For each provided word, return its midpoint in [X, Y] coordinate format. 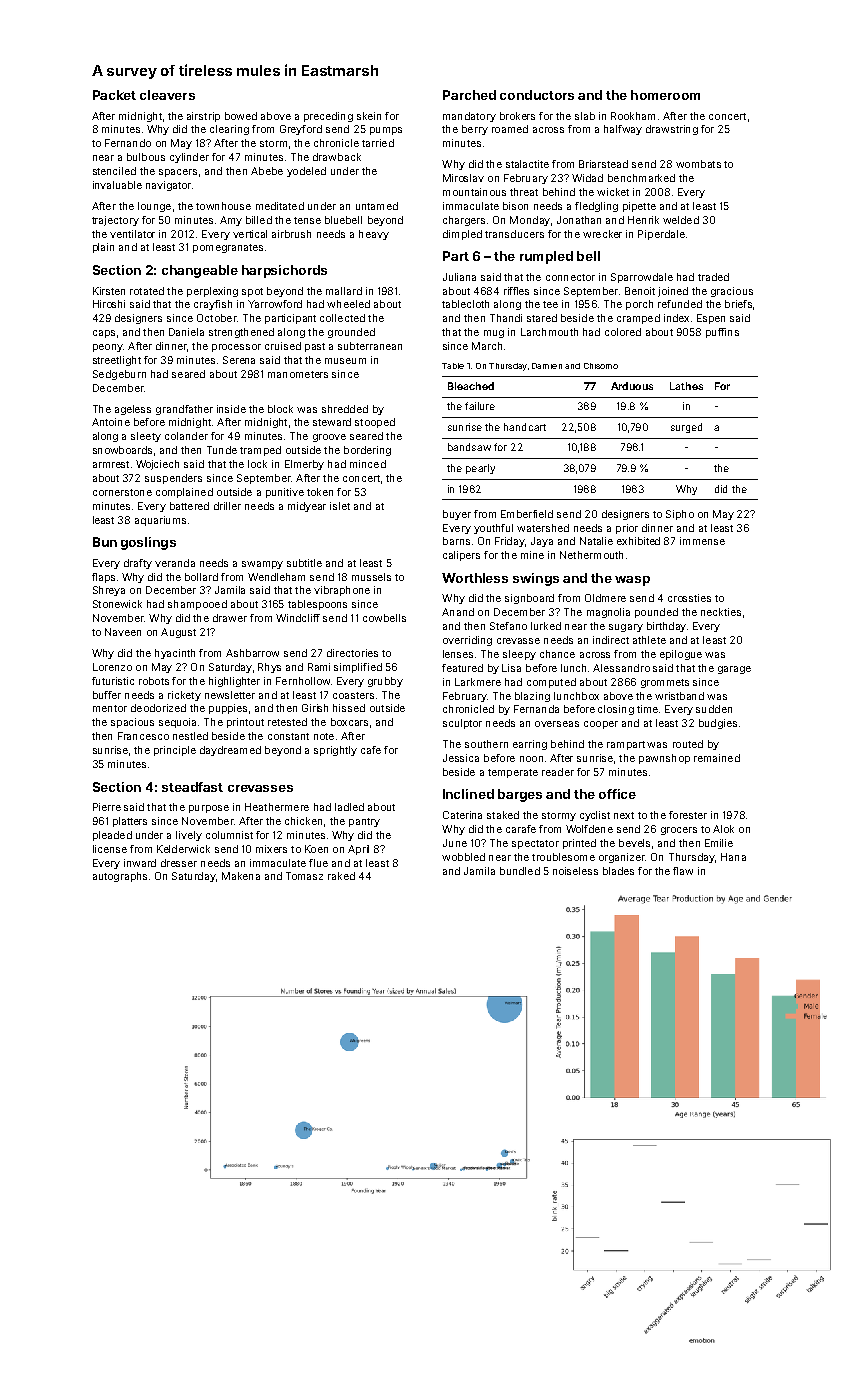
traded [713, 277]
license [110, 849]
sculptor [462, 724]
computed [551, 683]
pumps [386, 131]
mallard [344, 291]
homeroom [665, 95]
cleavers [167, 95]
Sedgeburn [119, 375]
